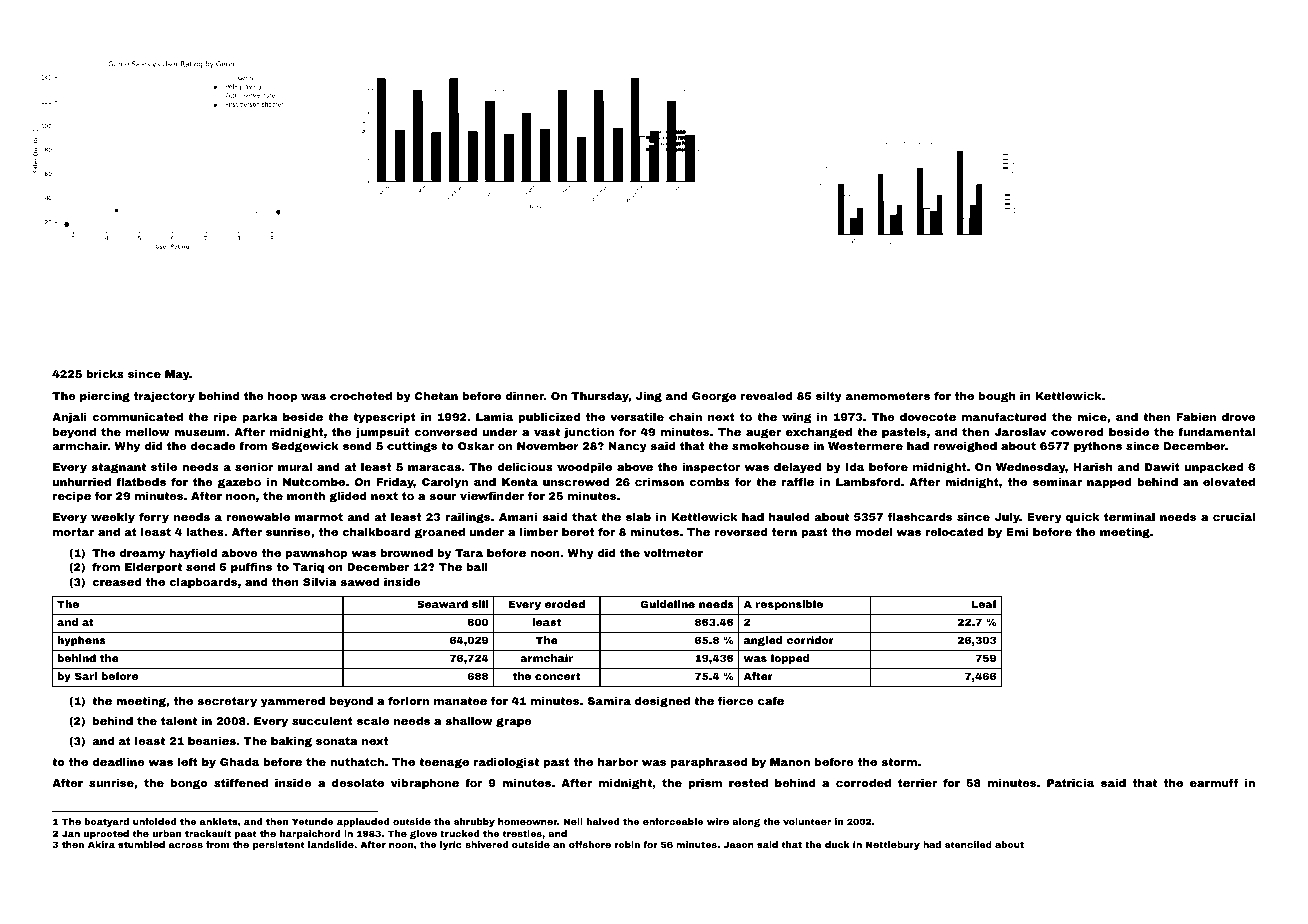 Image resolution: width=1308 pixels, height=924 pixels. I want to click on Samira, so click(609, 701).
